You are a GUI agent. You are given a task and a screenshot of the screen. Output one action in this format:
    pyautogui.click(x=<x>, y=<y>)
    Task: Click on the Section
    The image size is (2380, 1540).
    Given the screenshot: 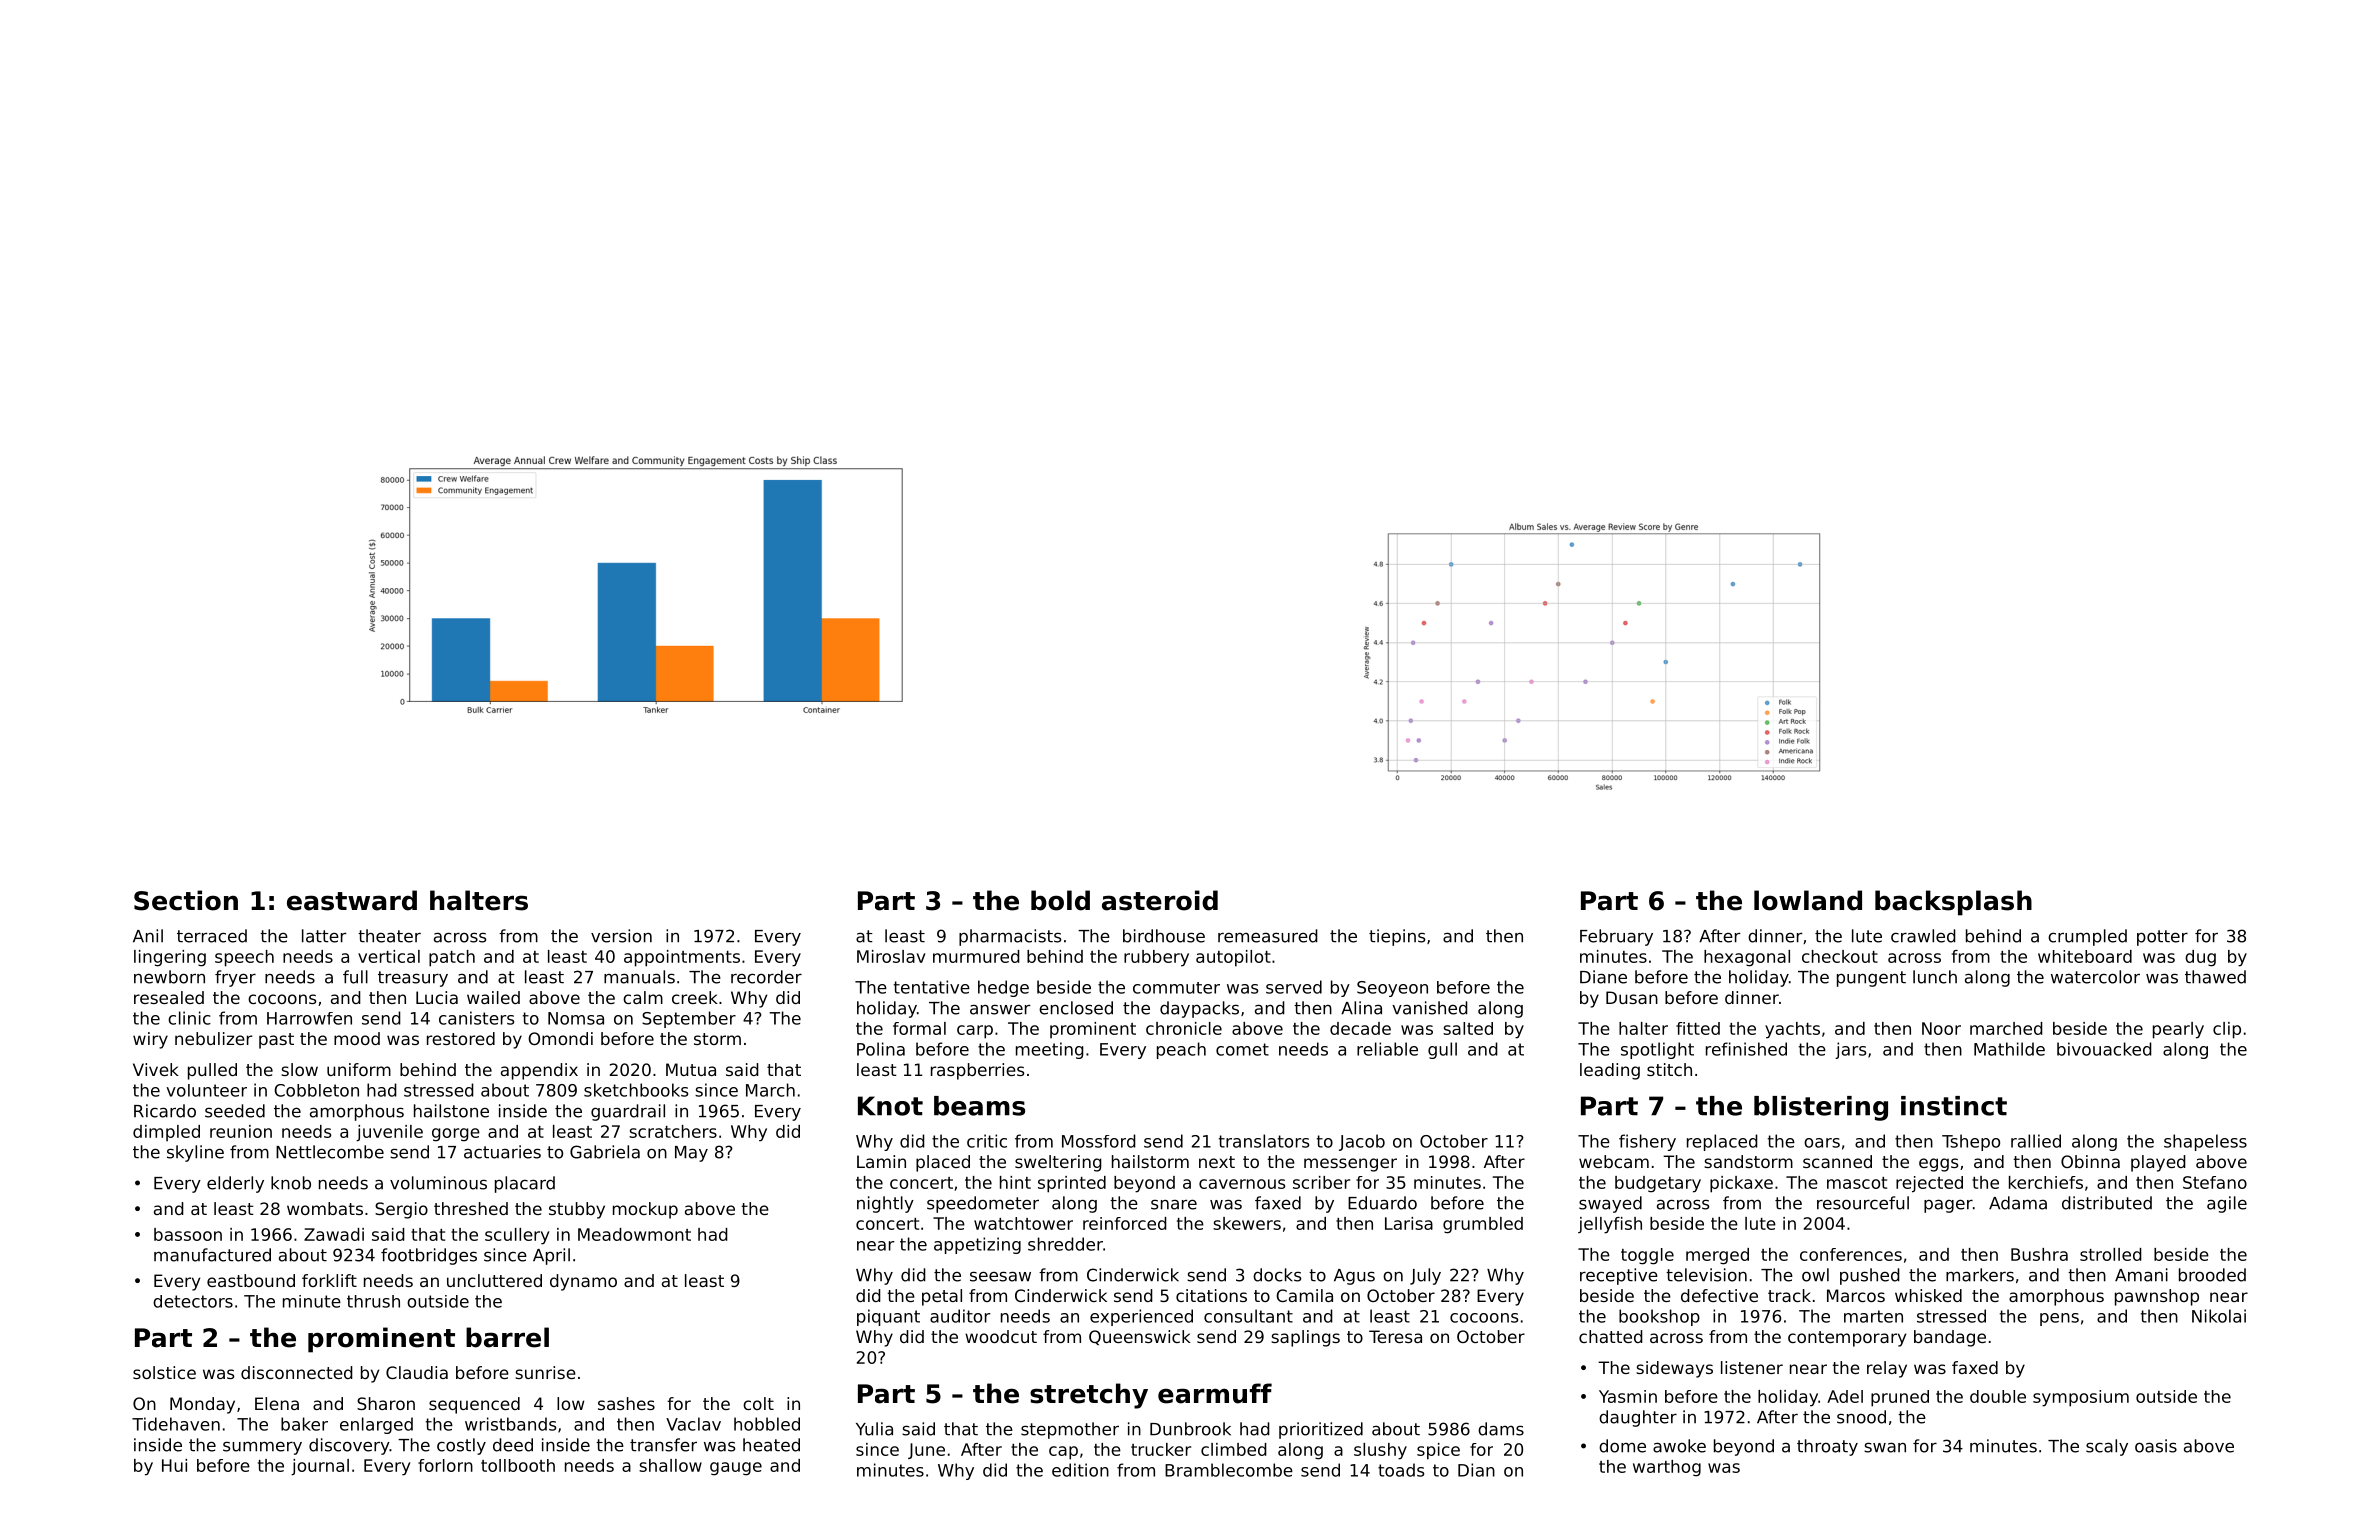 What is the action you would take?
    pyautogui.click(x=186, y=900)
